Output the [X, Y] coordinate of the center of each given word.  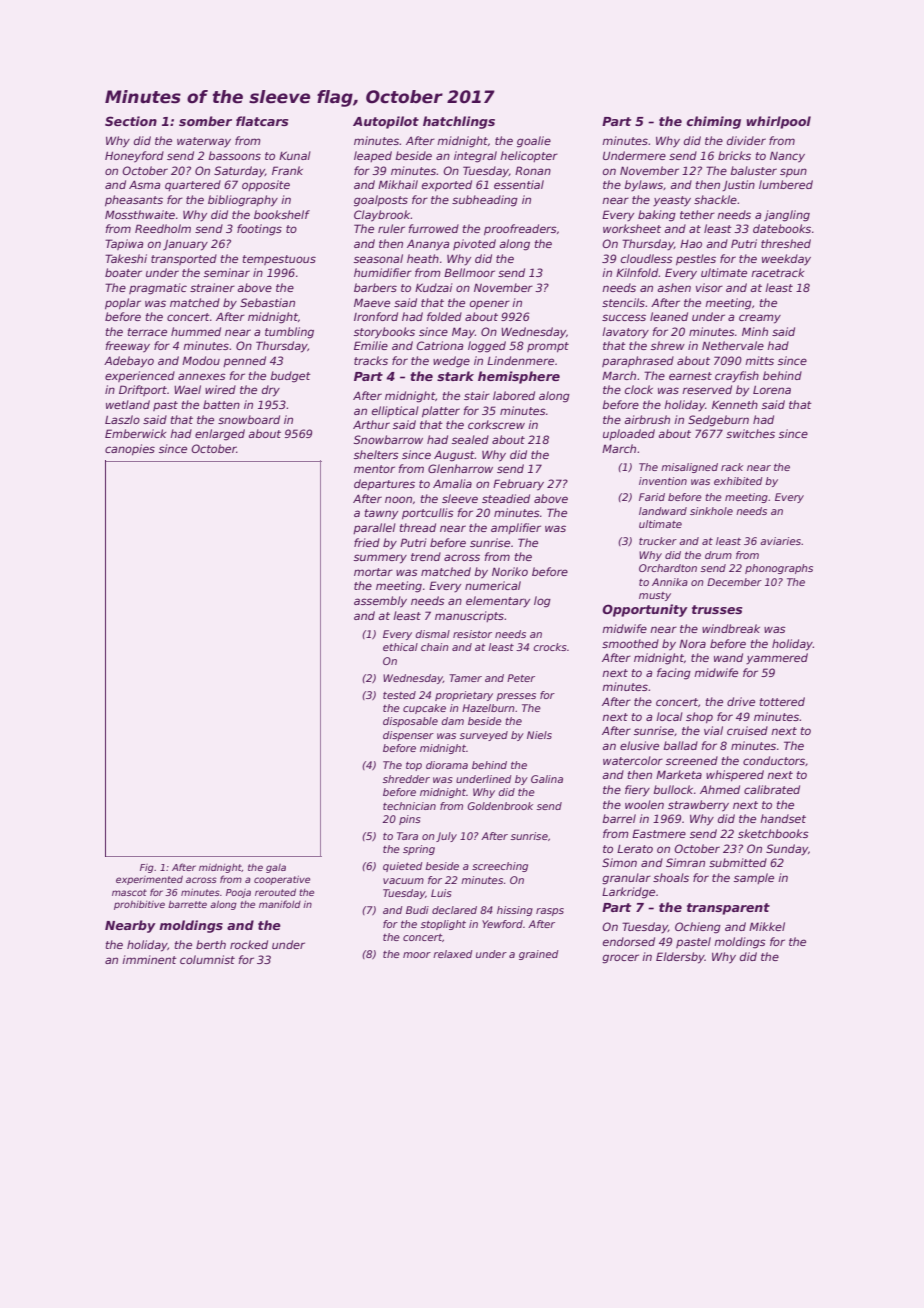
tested [399, 695]
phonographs [779, 569]
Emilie [371, 345]
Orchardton [668, 568]
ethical [400, 647]
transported [184, 259]
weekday [786, 260]
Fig [147, 868]
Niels [539, 735]
